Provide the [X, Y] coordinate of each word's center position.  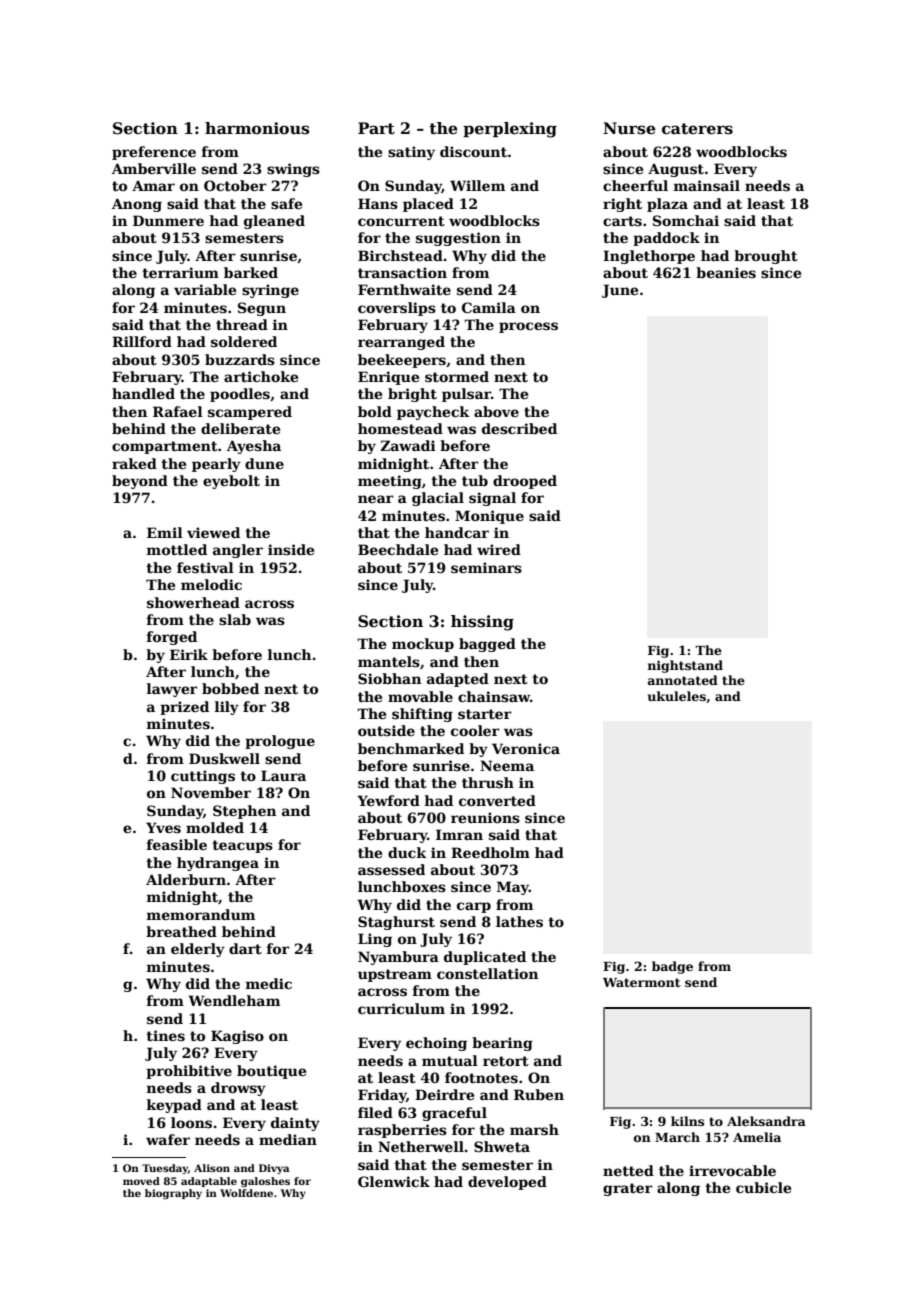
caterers [697, 129]
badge [672, 967]
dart [245, 948]
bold [375, 411]
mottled [177, 549]
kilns [687, 1121]
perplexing [510, 130]
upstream [395, 975]
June [620, 291]
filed [375, 1112]
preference [154, 153]
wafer [168, 1139]
